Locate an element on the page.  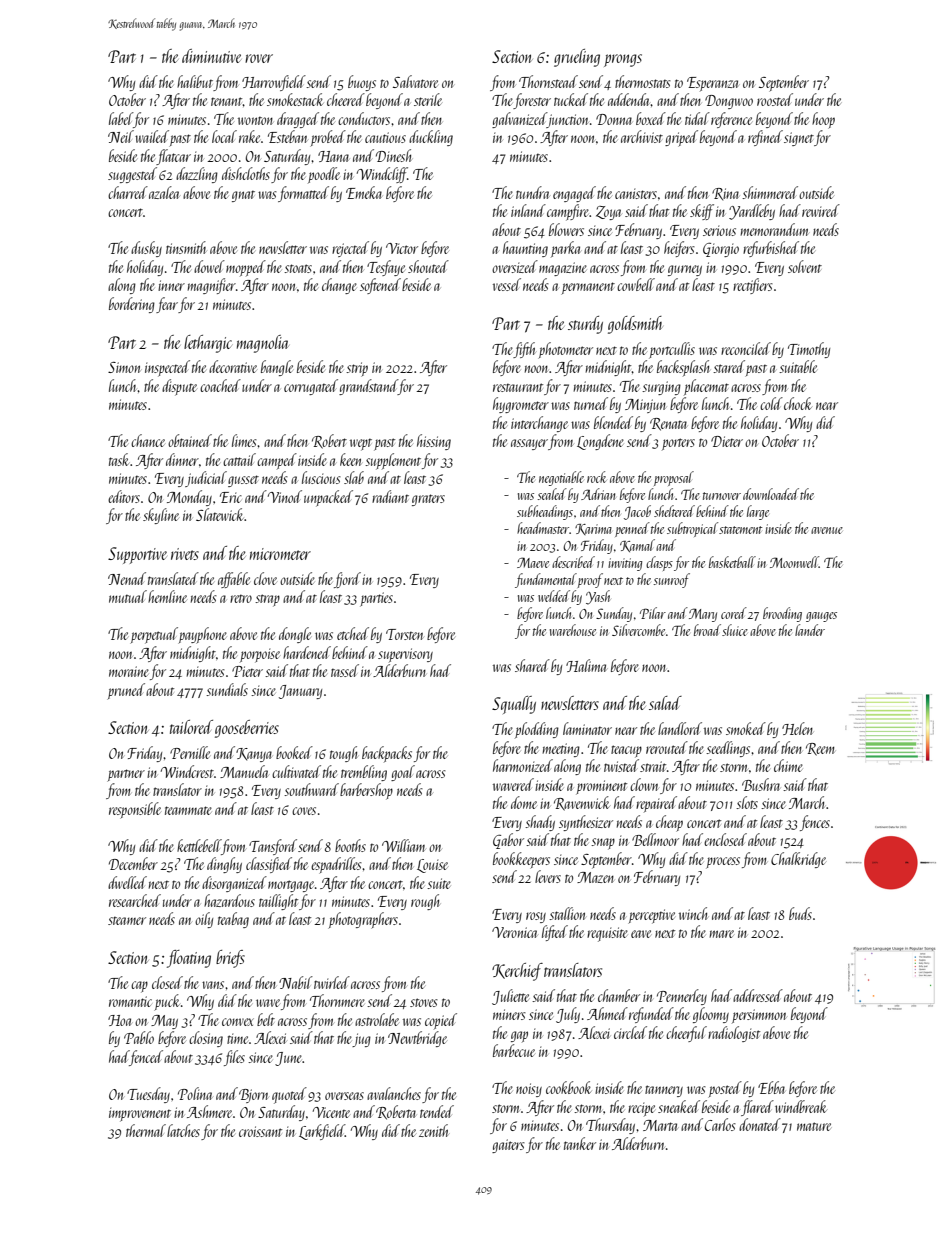
avalanches is located at coordinates (394, 1093).
